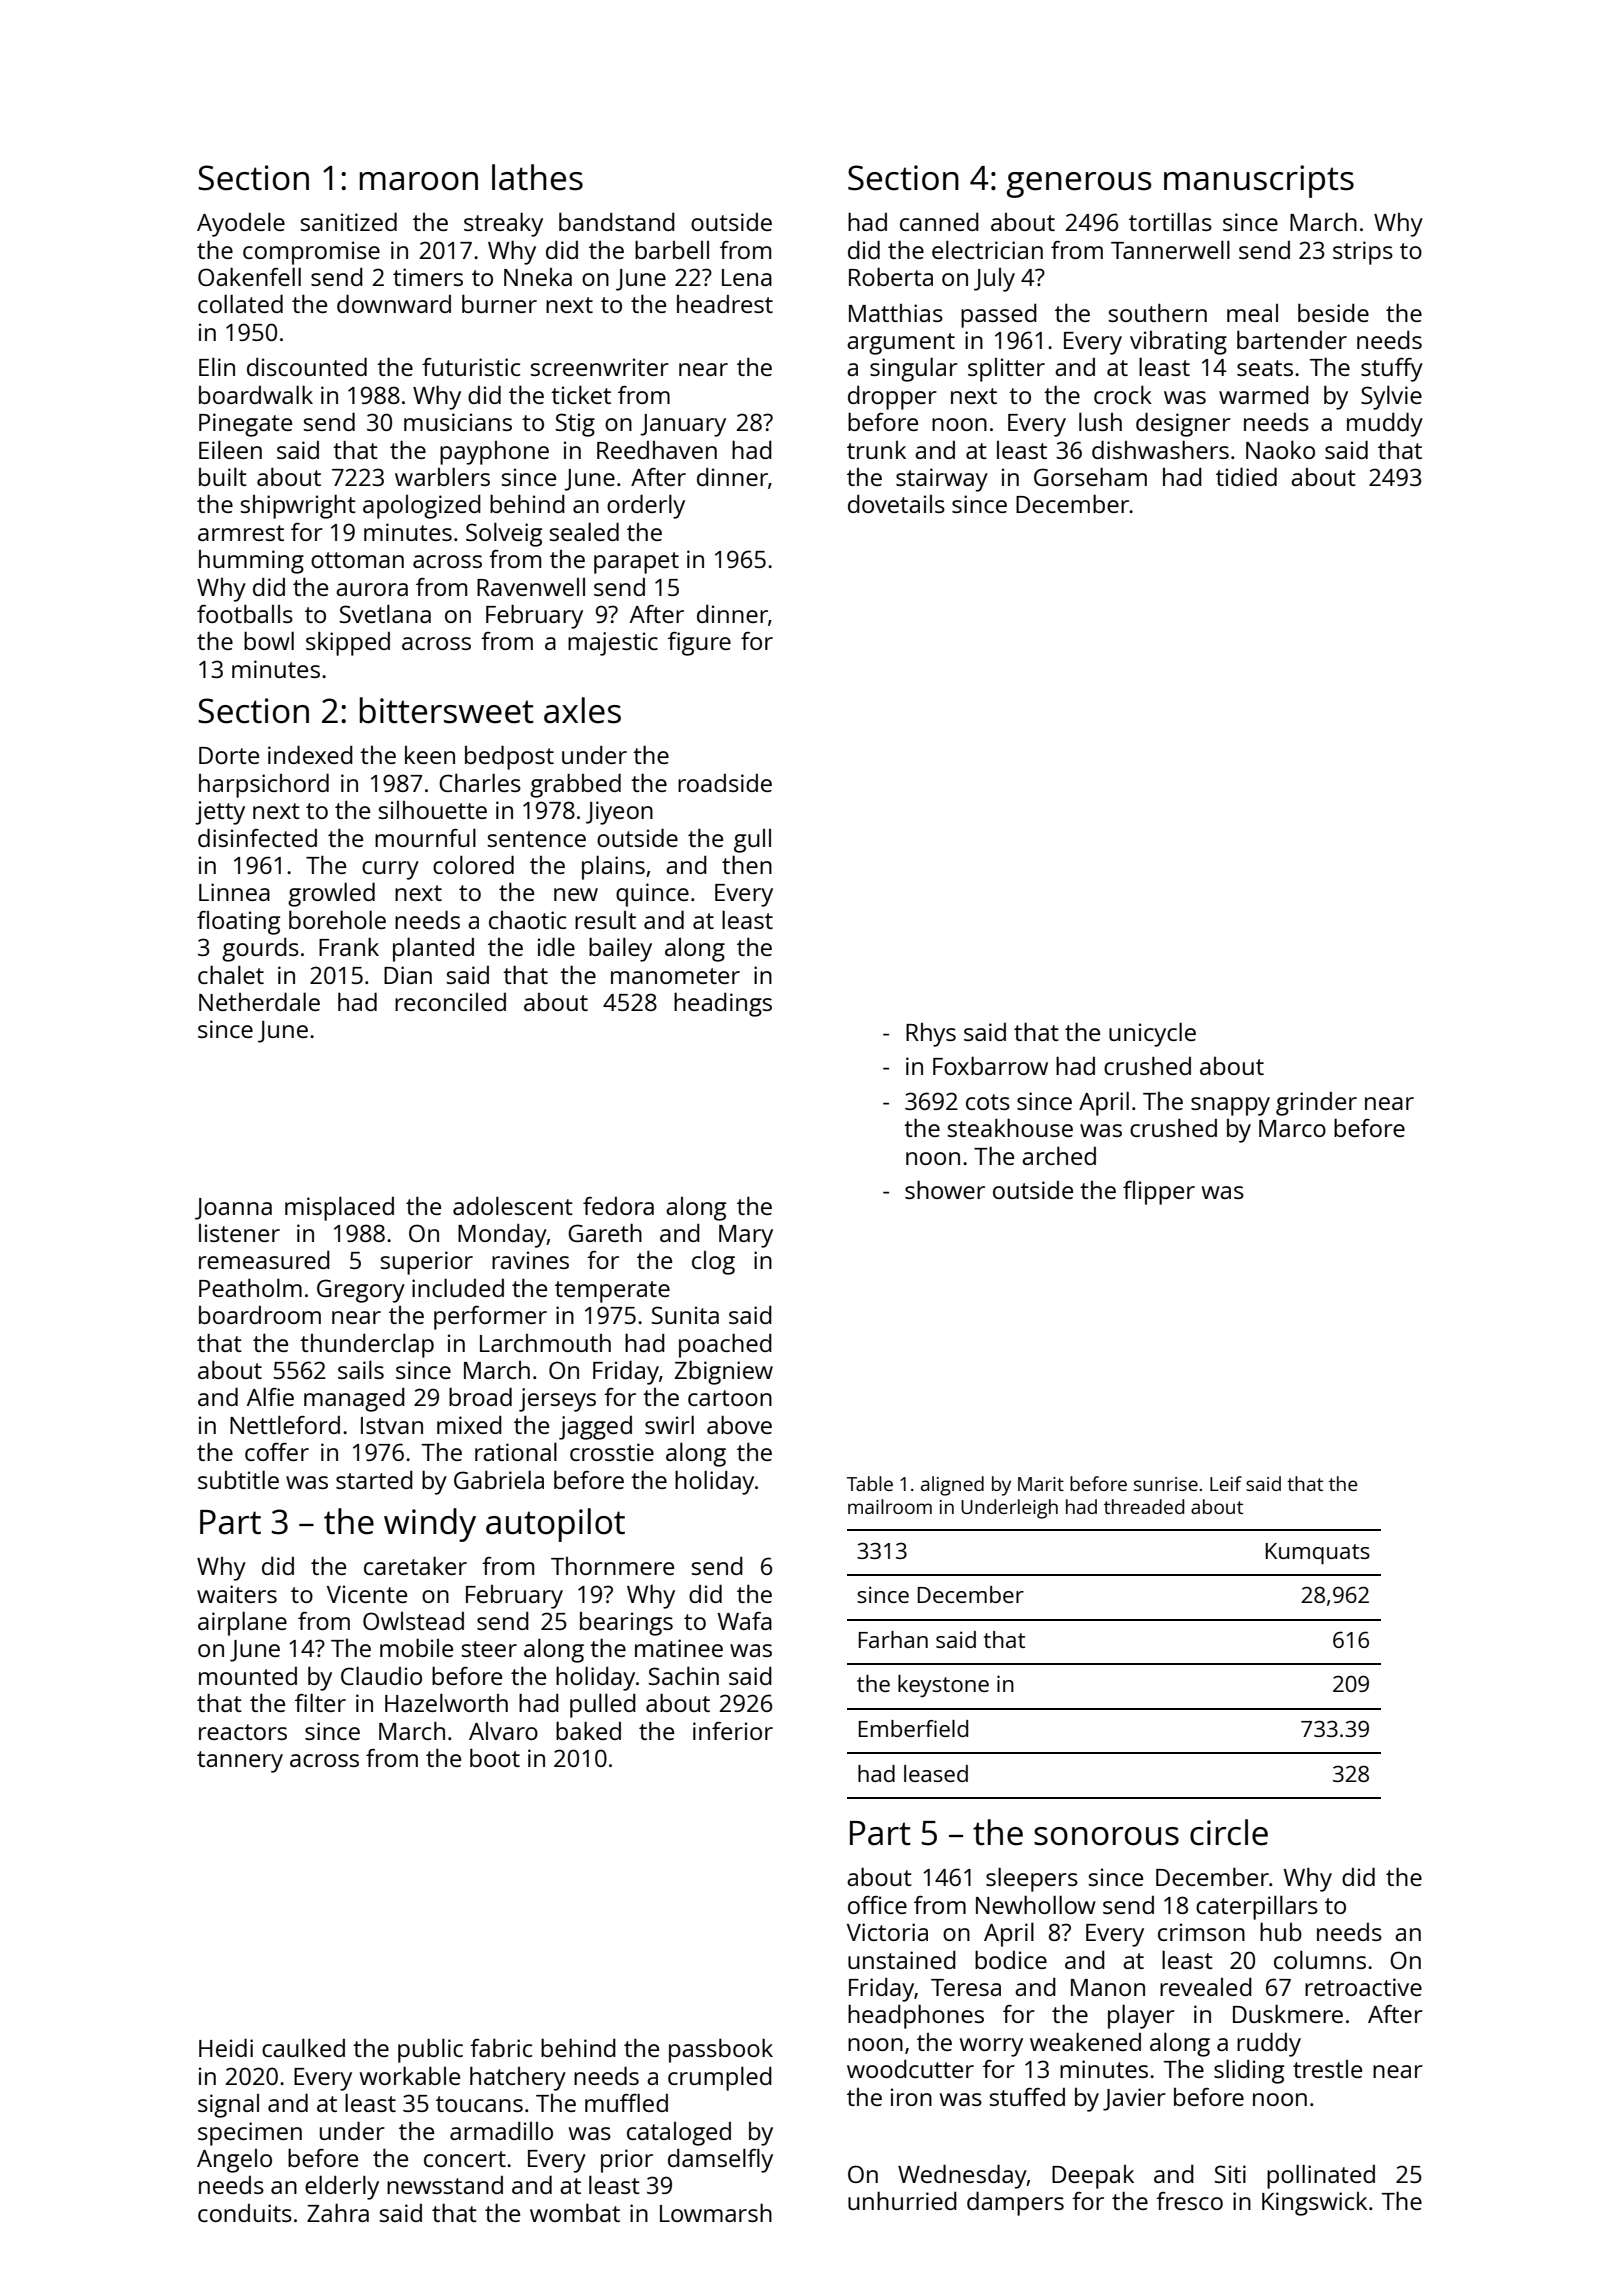 The width and height of the page is (1620, 2292). I want to click on Ayodele, so click(241, 224).
